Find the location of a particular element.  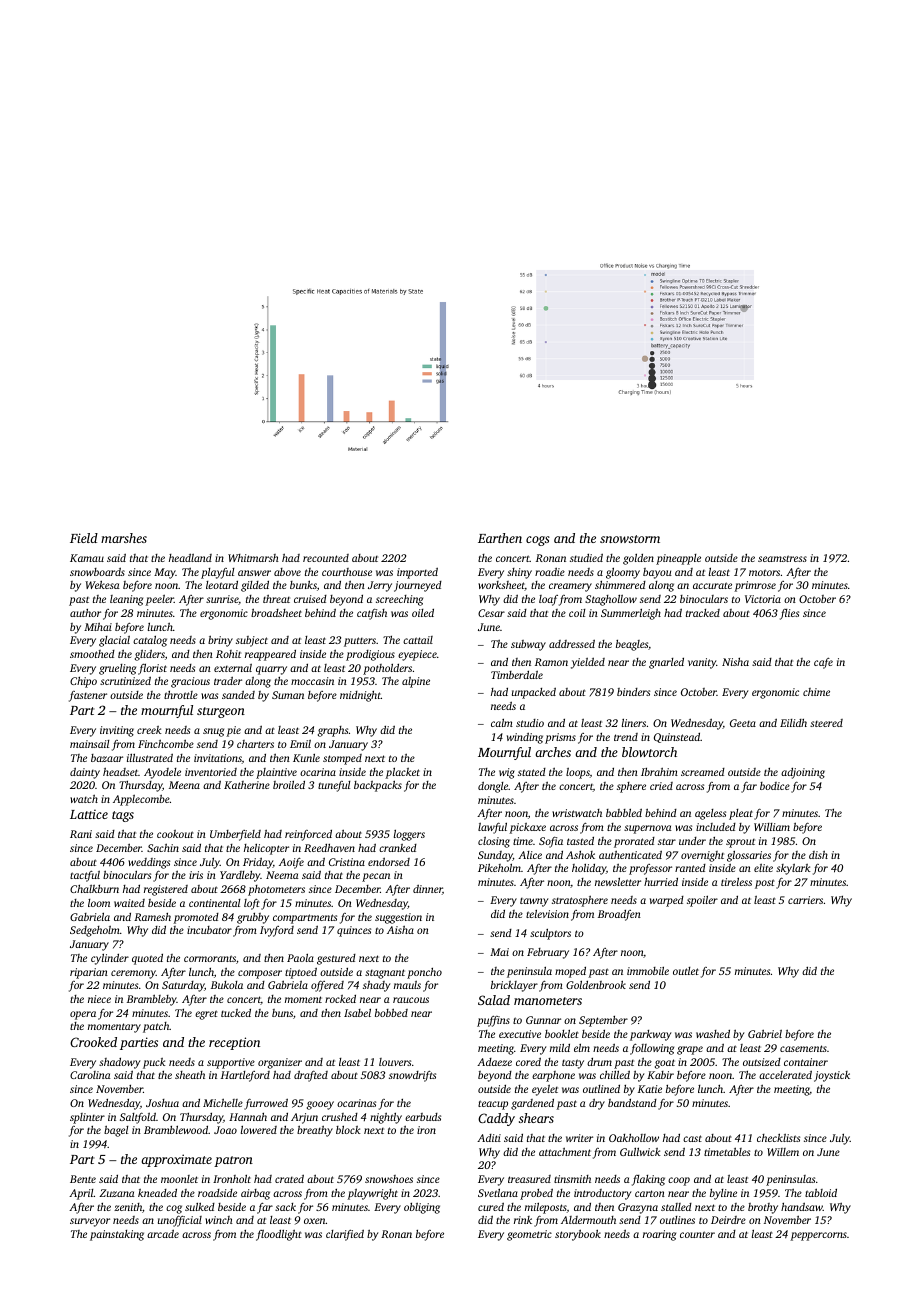

container is located at coordinates (806, 1062).
